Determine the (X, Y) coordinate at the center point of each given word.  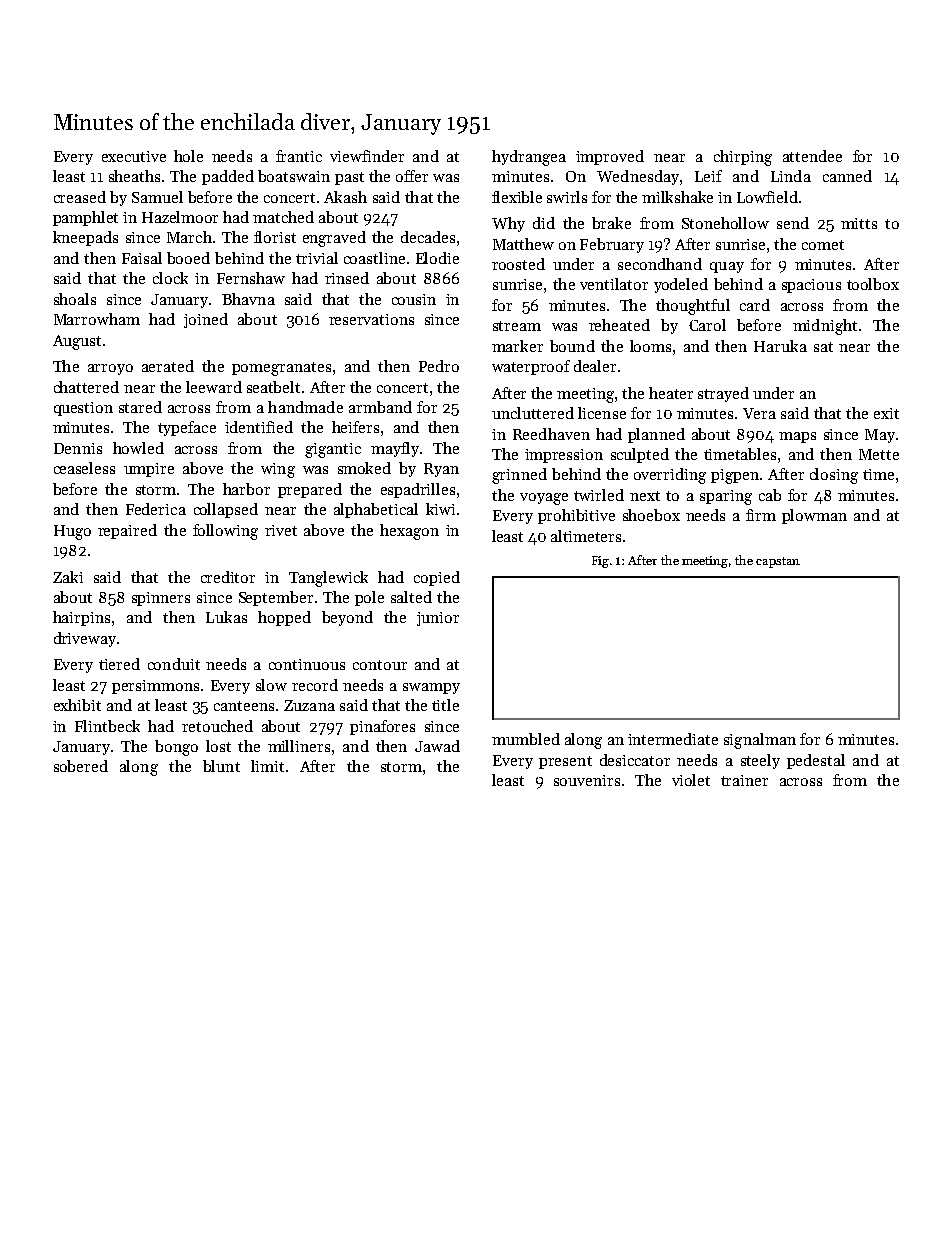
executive (134, 156)
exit (886, 413)
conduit (174, 664)
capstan (778, 562)
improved (610, 157)
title (445, 705)
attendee (812, 156)
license (602, 413)
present (565, 762)
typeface (187, 428)
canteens (244, 706)
